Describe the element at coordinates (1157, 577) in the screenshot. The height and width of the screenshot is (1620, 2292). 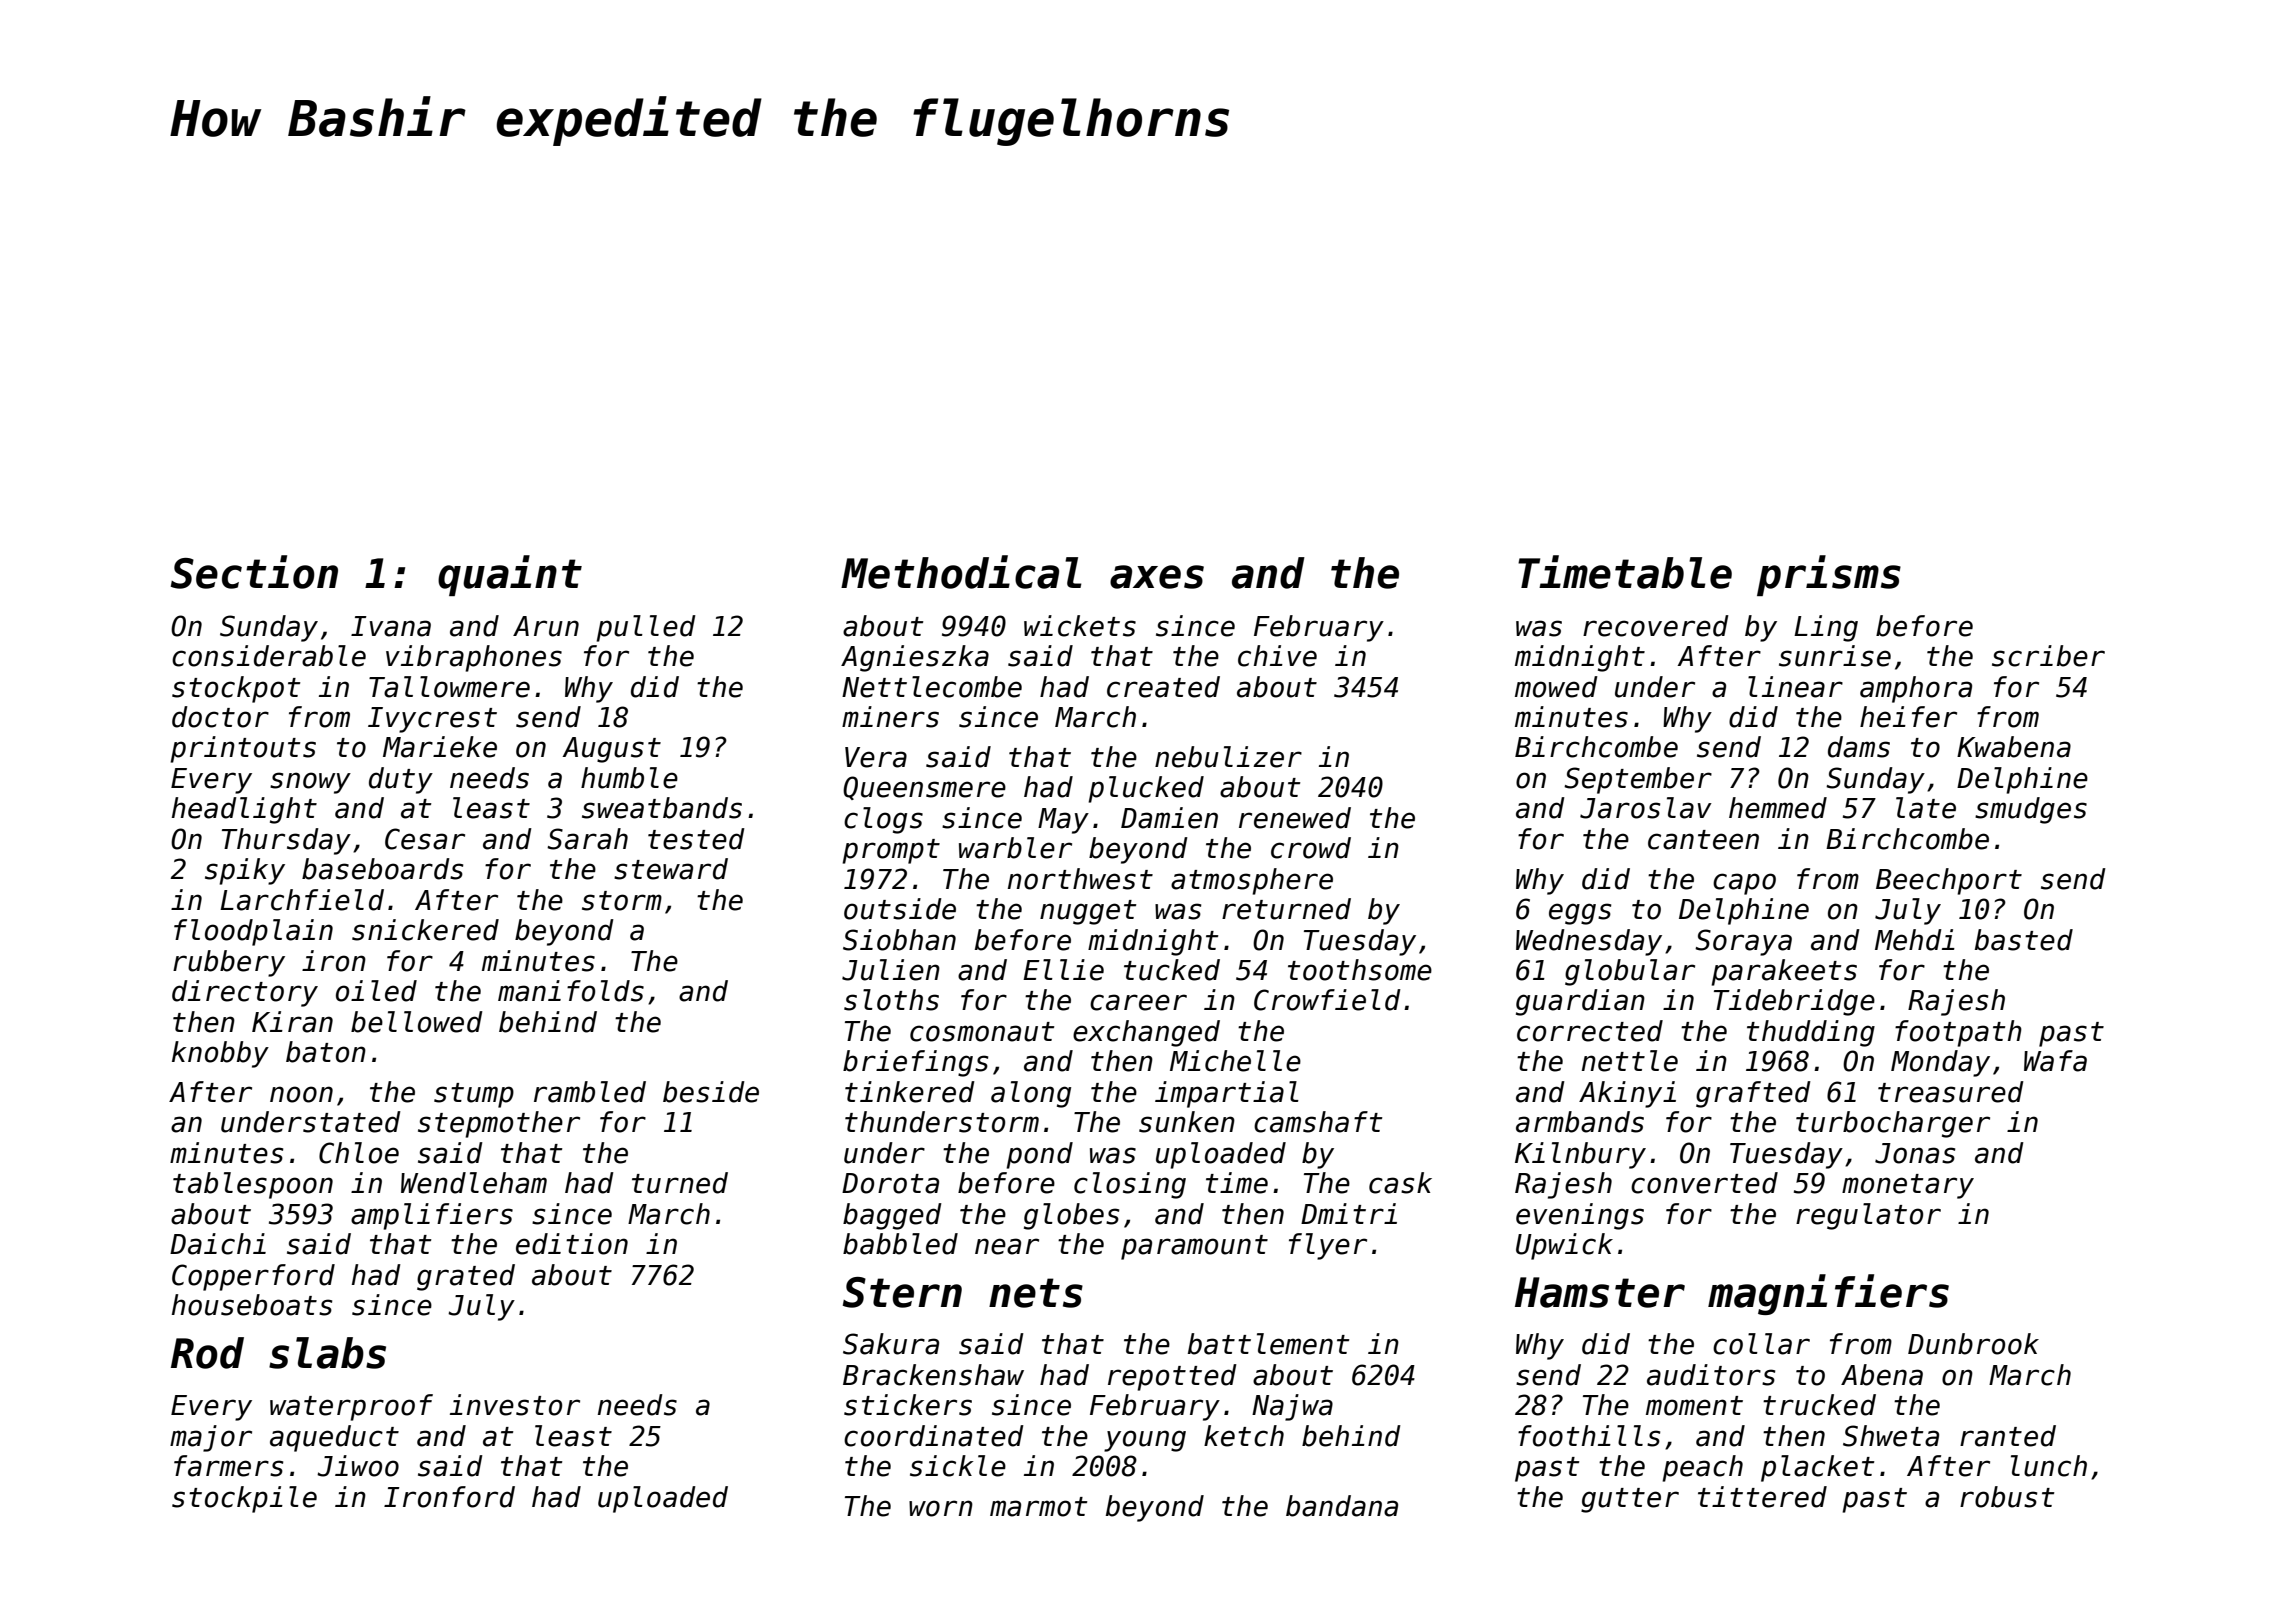
I see `axes` at that location.
